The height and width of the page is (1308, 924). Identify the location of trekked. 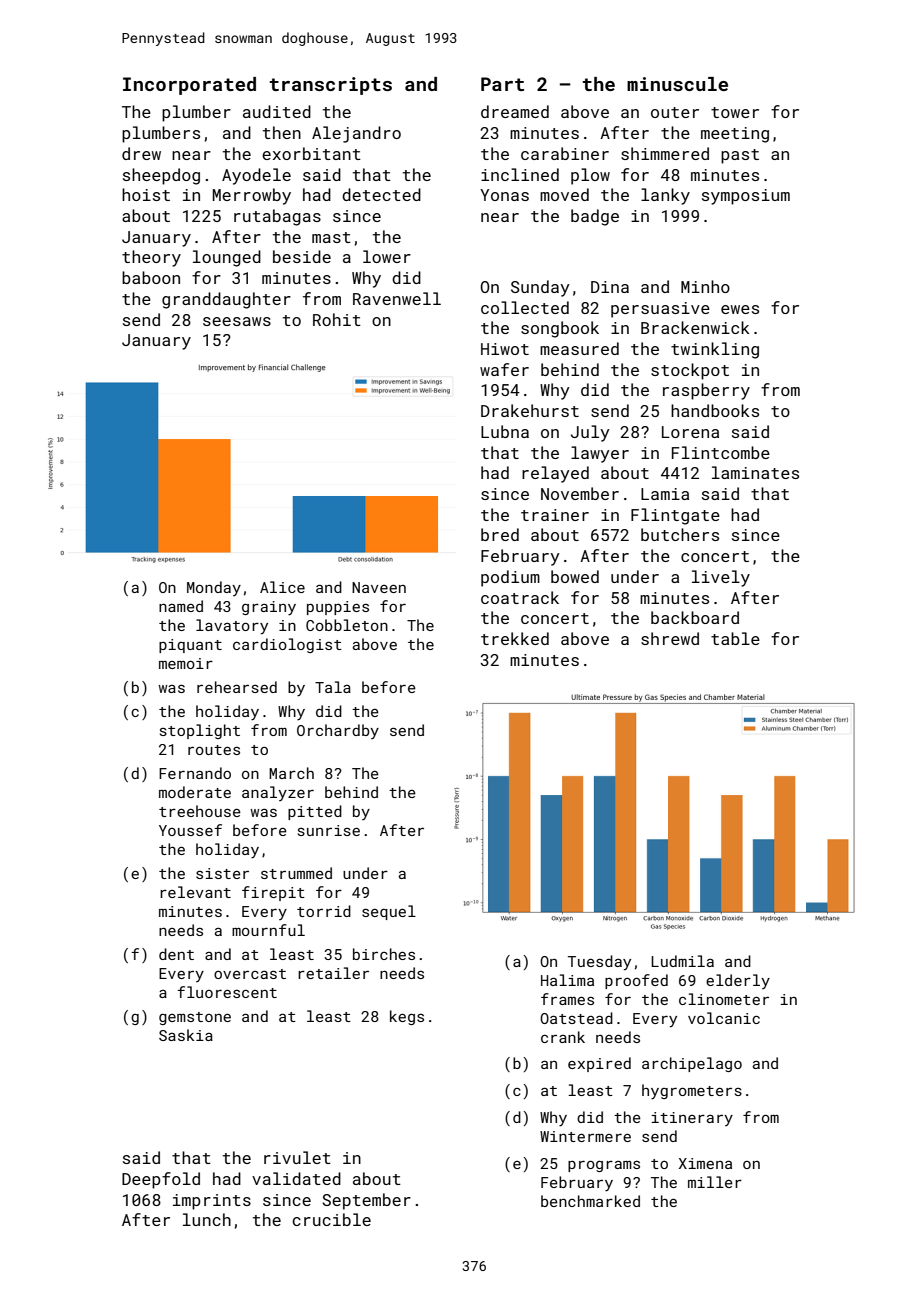
(515, 638).
